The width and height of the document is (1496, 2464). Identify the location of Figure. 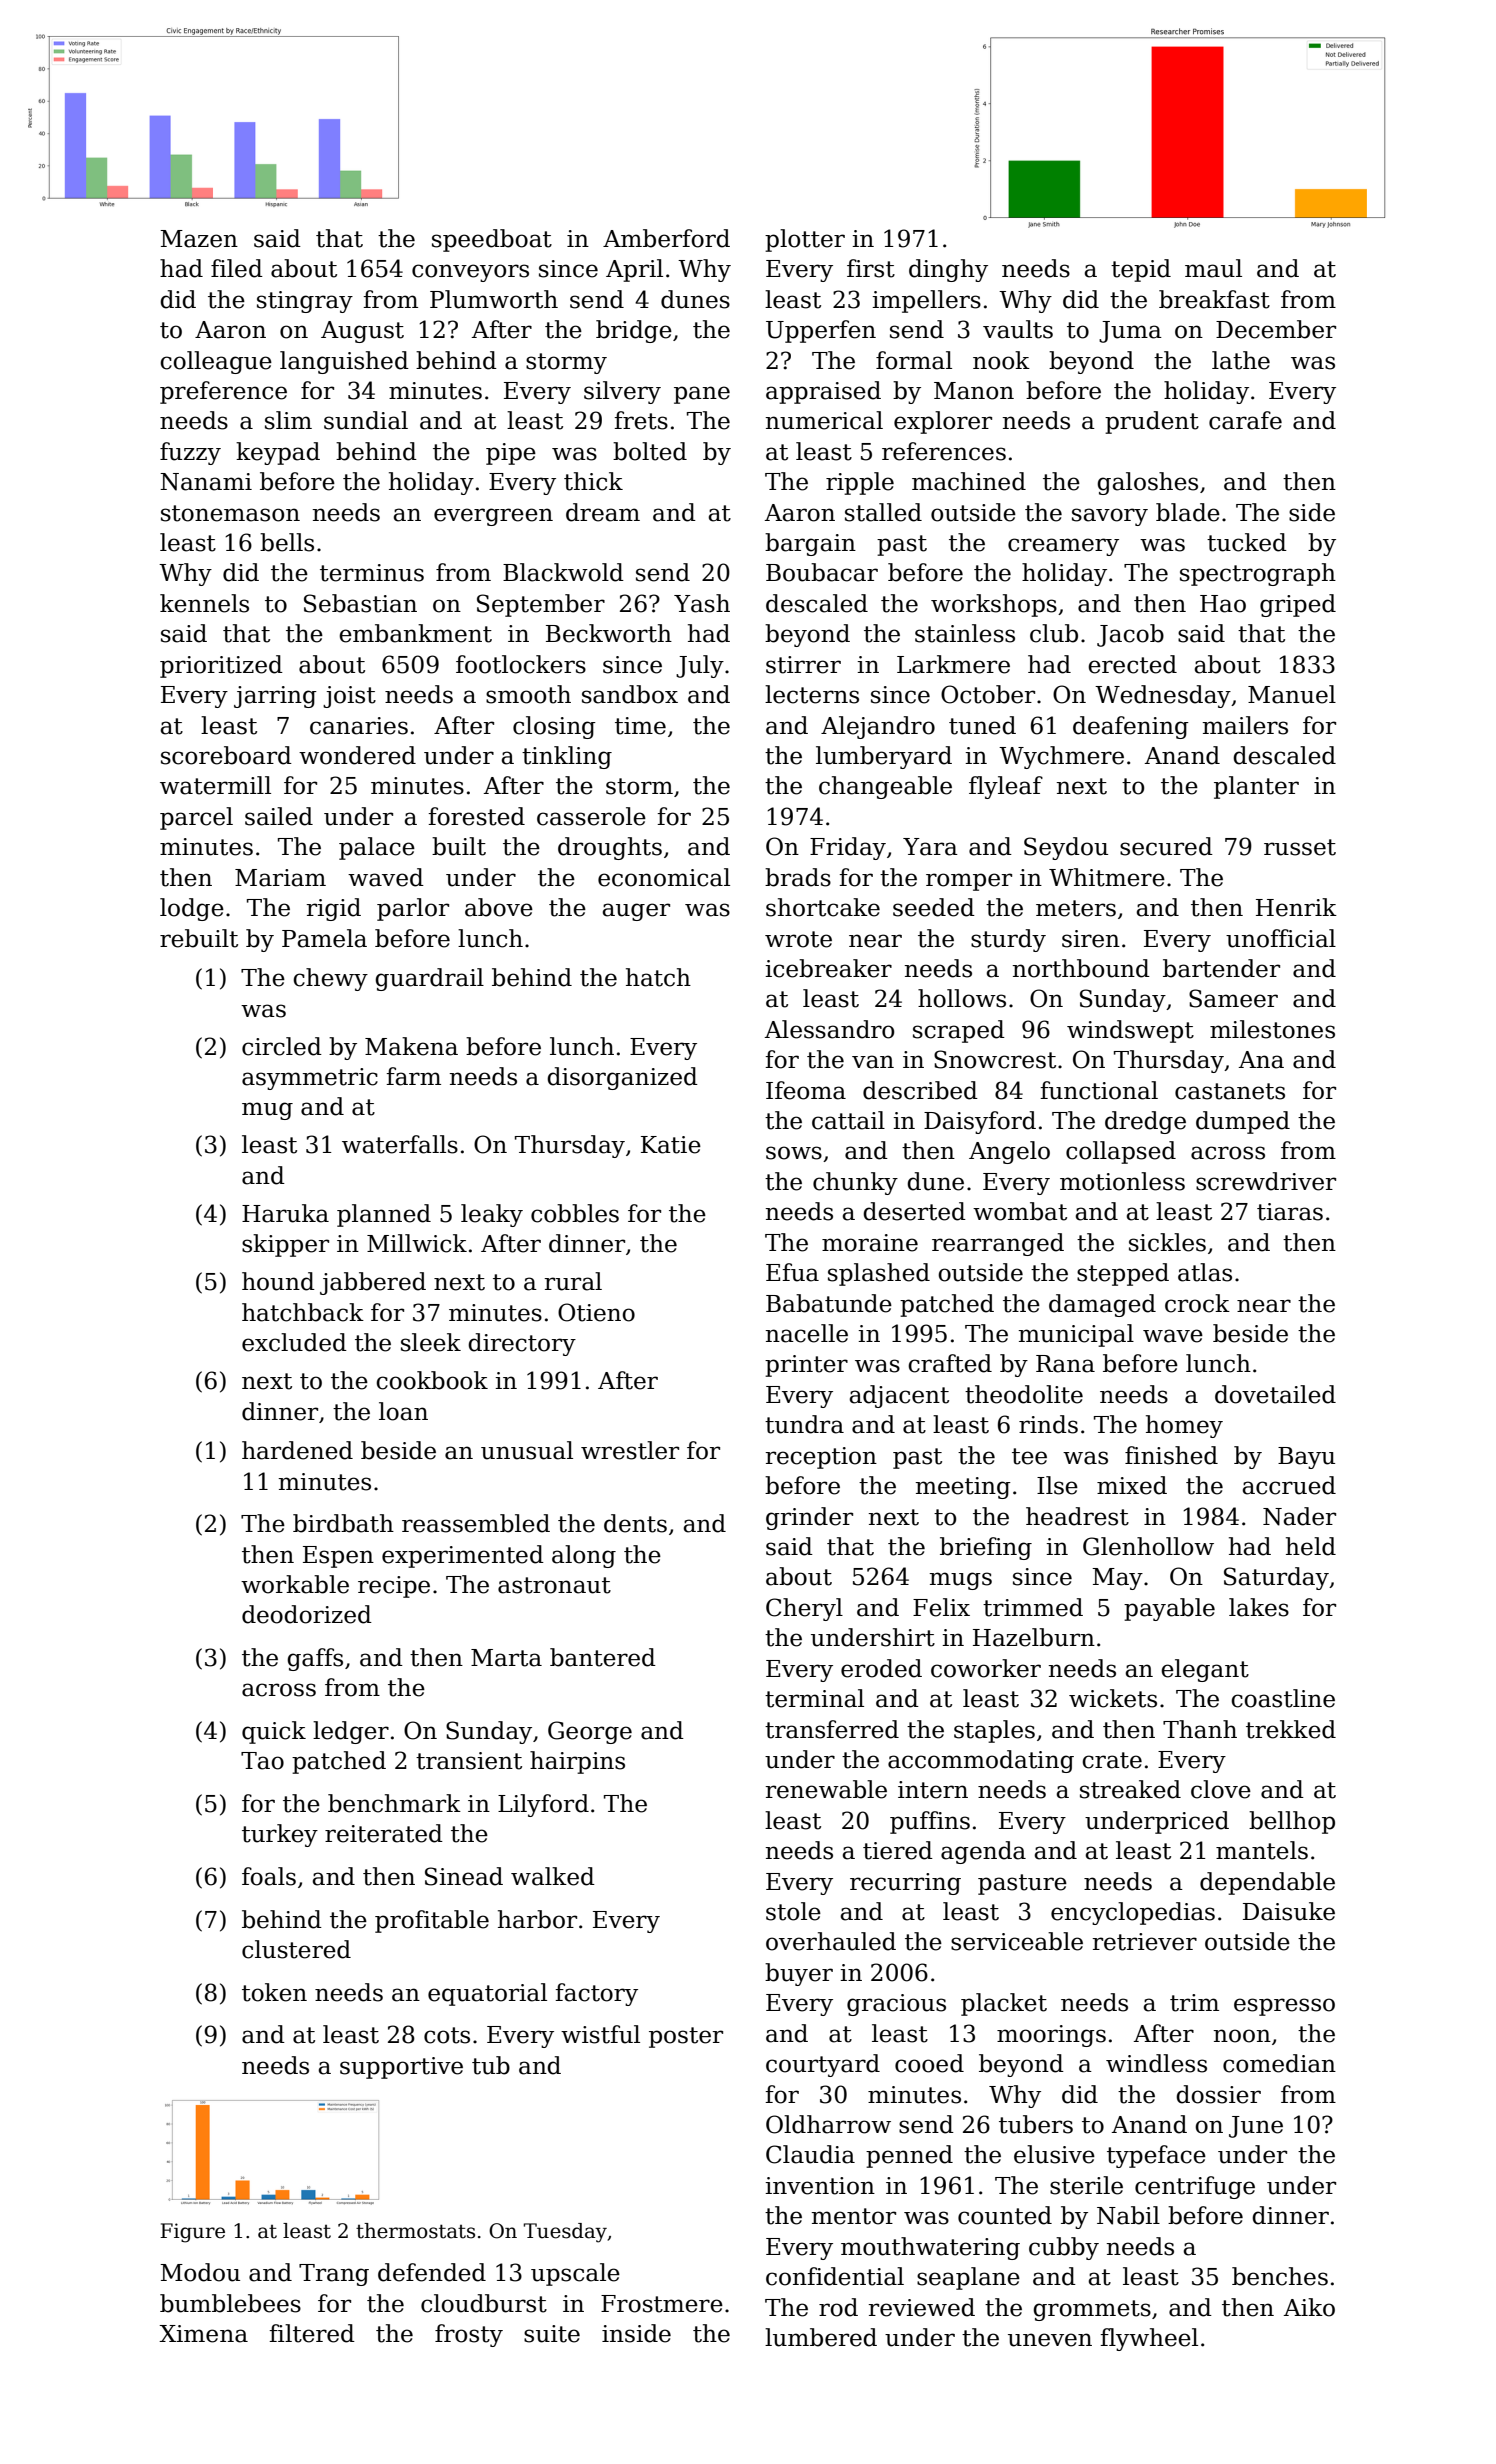
(192, 2233).
